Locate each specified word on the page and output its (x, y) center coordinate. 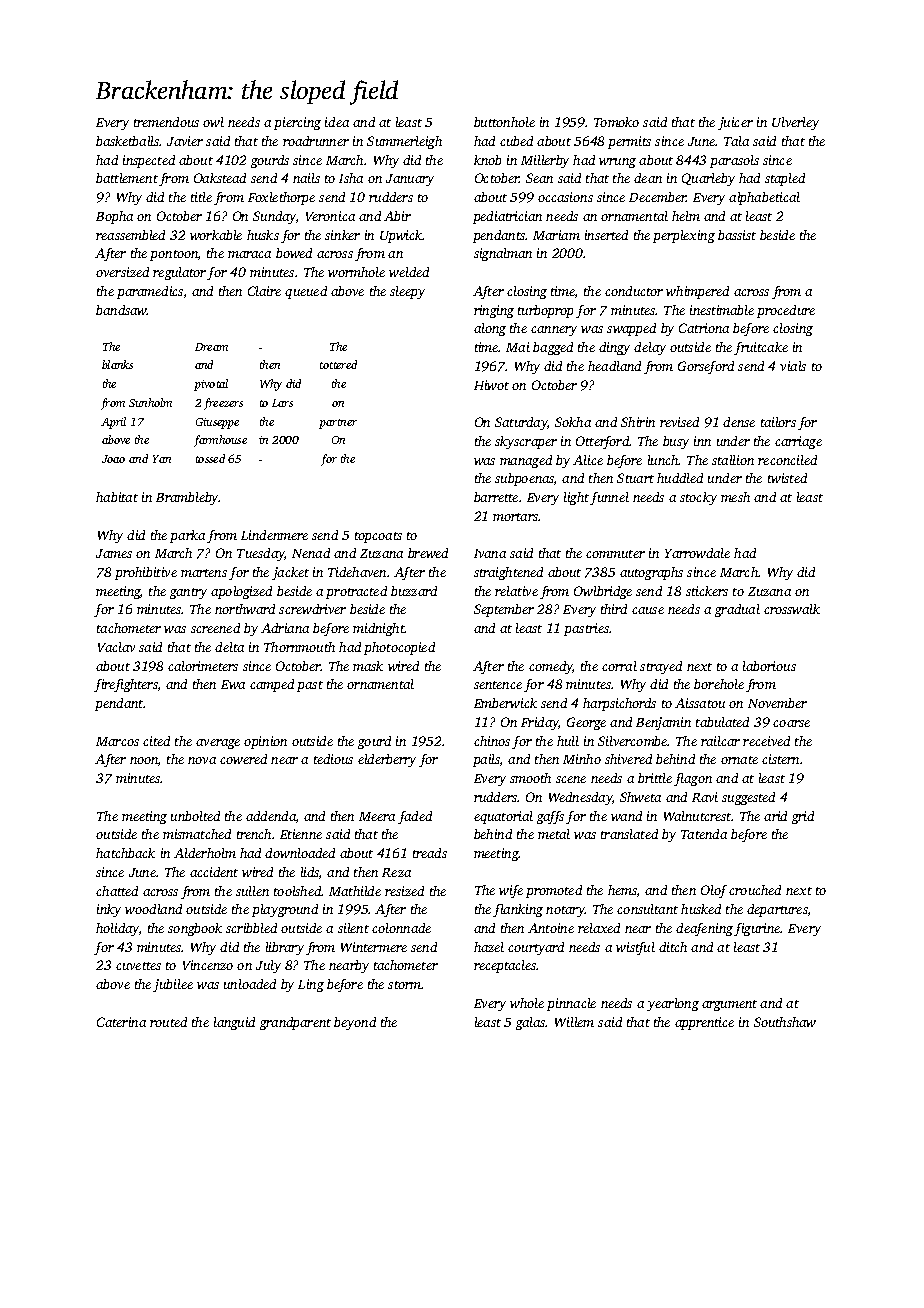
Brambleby (187, 498)
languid (234, 1023)
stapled (785, 179)
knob (487, 160)
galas (531, 1023)
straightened (508, 573)
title (201, 197)
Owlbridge (603, 592)
